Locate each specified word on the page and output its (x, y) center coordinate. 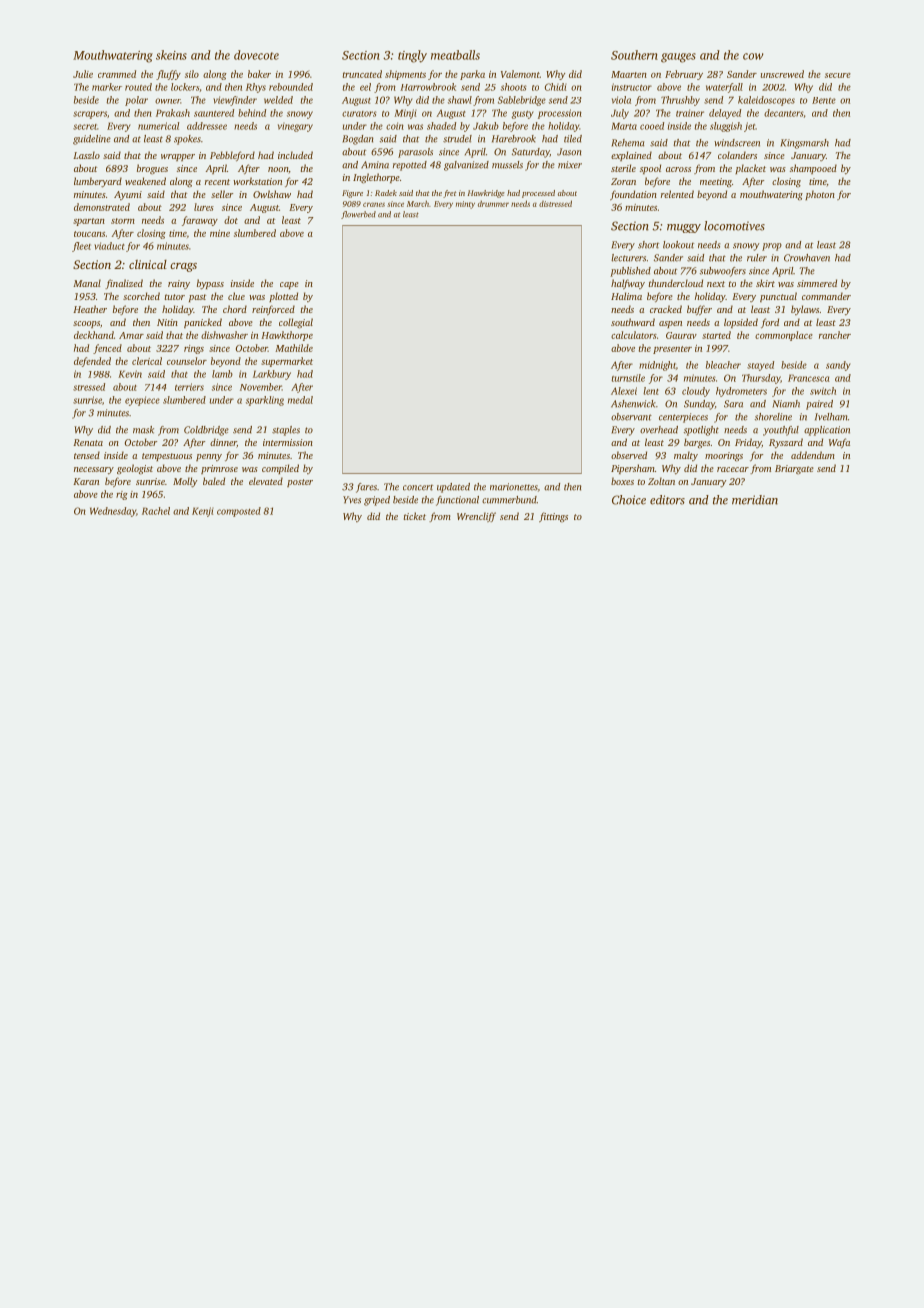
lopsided (741, 323)
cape (289, 285)
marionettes (514, 487)
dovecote (256, 55)
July (620, 114)
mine (220, 233)
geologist (135, 469)
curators (359, 114)
